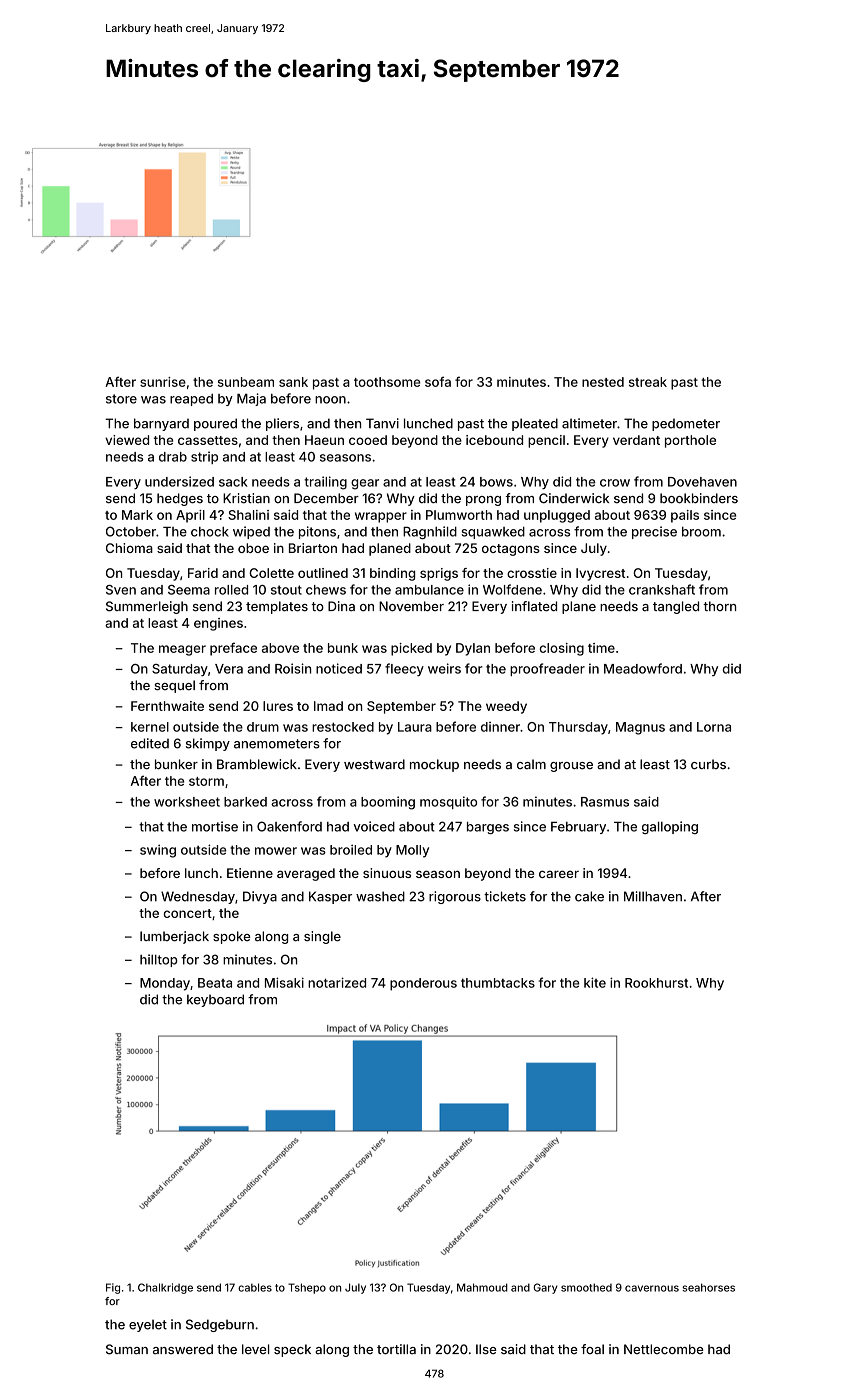 This page has width=849, height=1400. Describe the element at coordinates (208, 744) in the page. I see `skimpy` at that location.
